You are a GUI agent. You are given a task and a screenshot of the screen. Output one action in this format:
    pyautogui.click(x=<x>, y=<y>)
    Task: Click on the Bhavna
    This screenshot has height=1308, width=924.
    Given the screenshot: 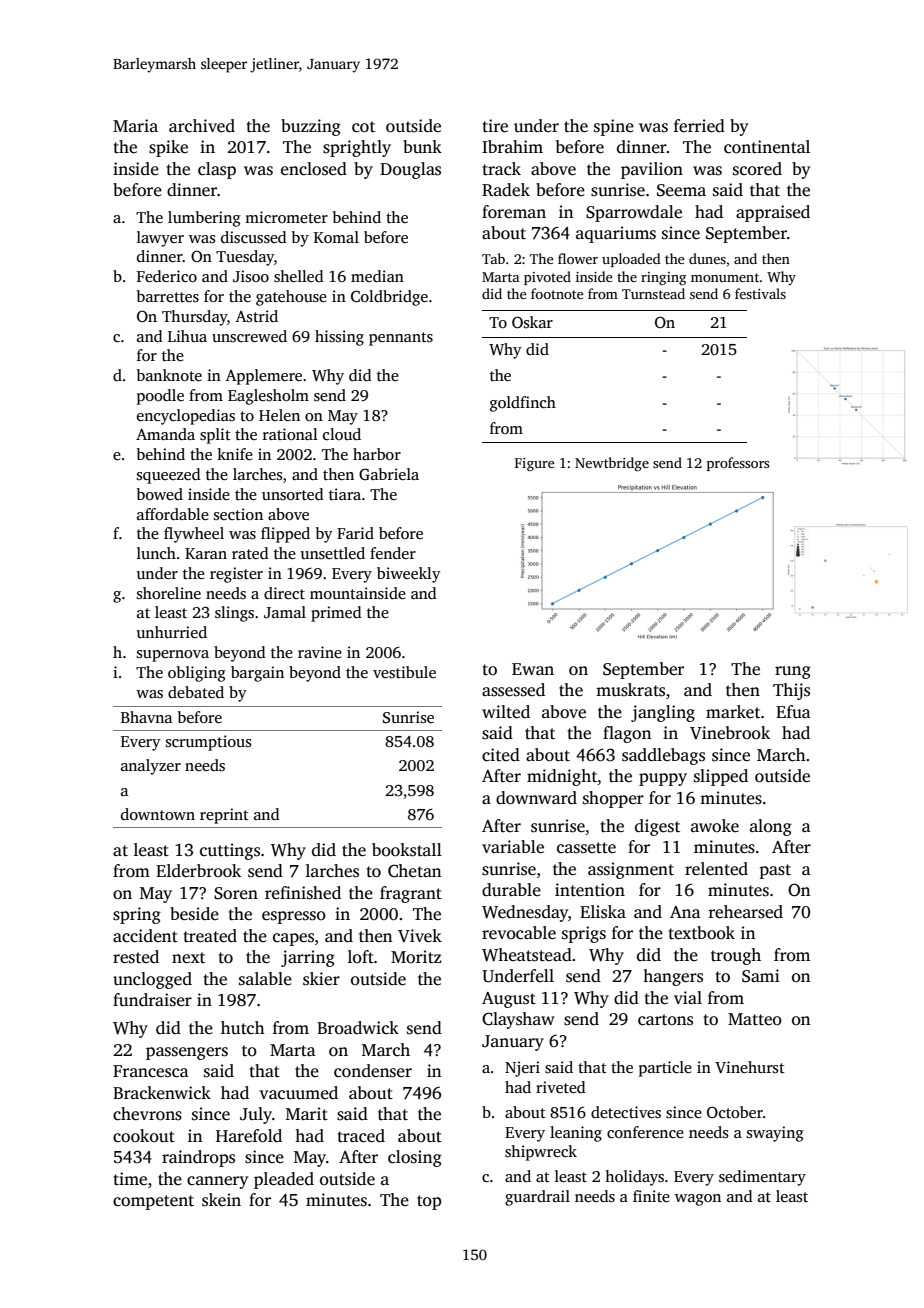 What is the action you would take?
    pyautogui.click(x=146, y=717)
